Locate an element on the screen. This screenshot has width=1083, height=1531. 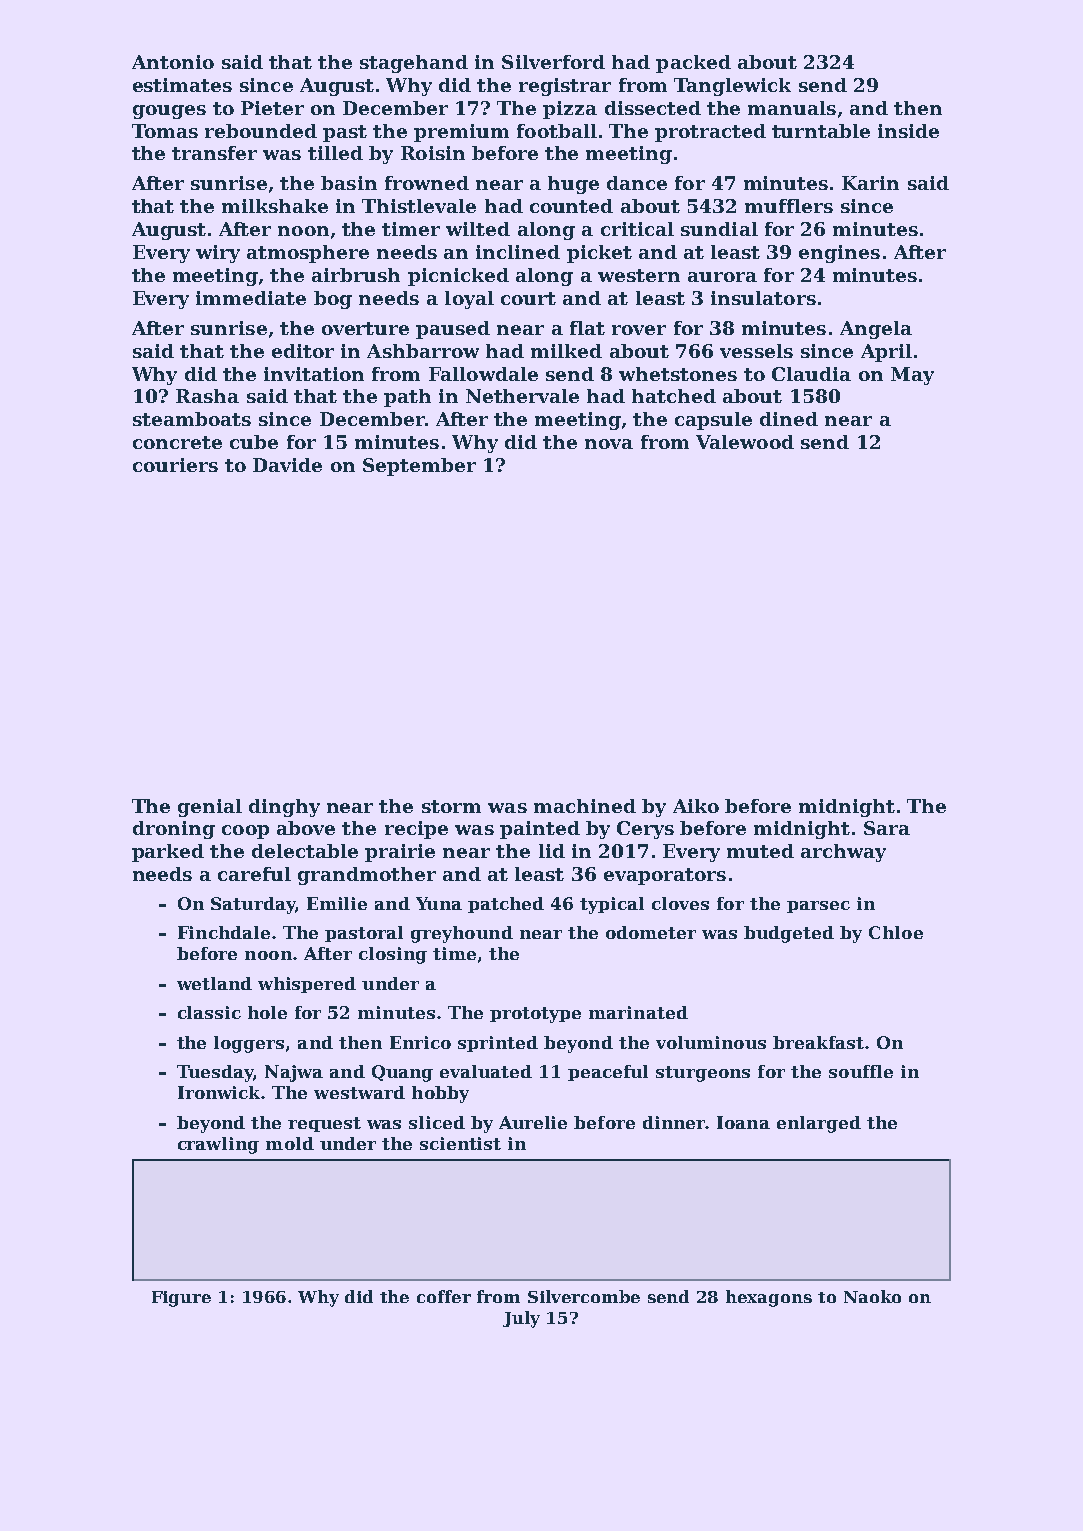
September is located at coordinates (419, 467).
